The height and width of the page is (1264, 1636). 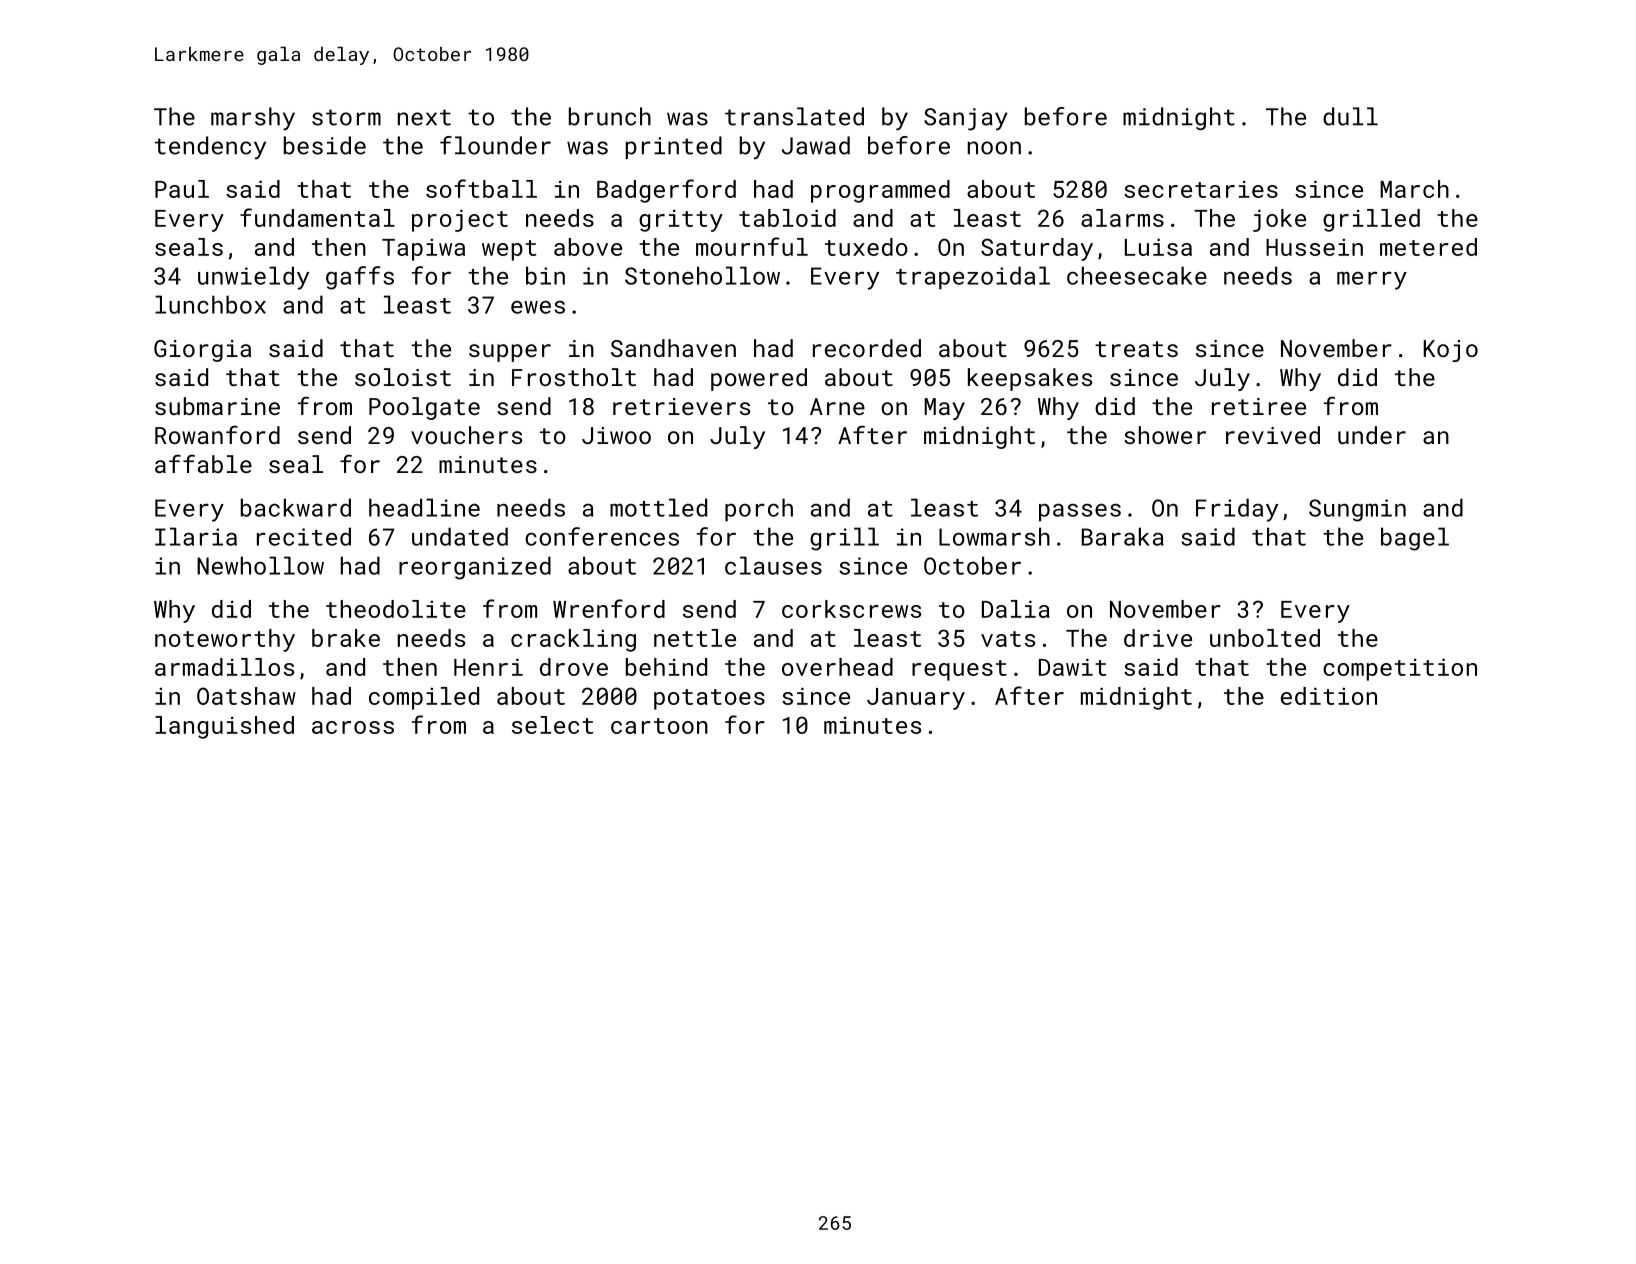 I want to click on edition, so click(x=1329, y=696).
